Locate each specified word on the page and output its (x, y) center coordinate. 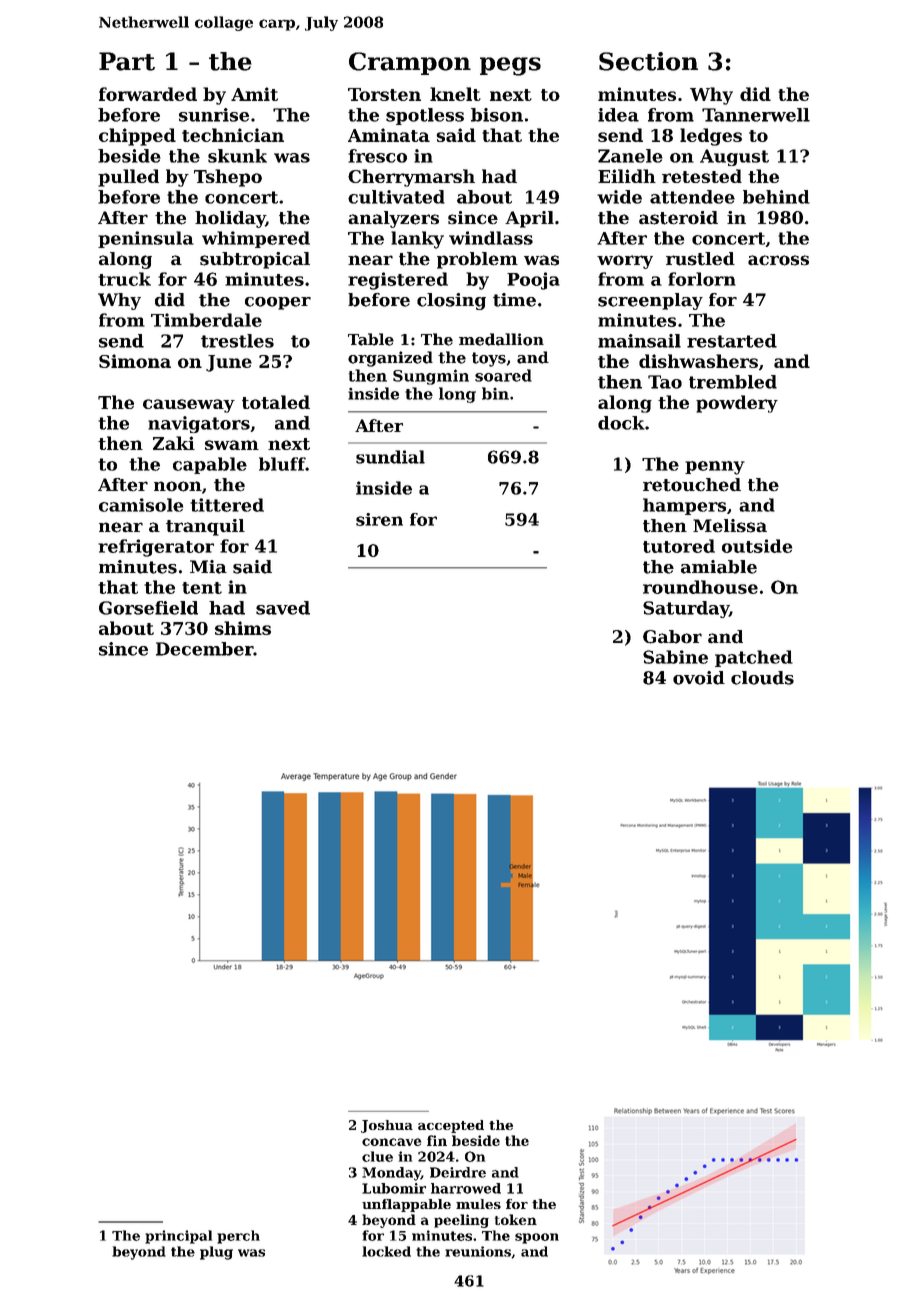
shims (243, 628)
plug (216, 1253)
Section (648, 61)
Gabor (672, 637)
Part (127, 61)
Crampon (410, 63)
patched (754, 658)
